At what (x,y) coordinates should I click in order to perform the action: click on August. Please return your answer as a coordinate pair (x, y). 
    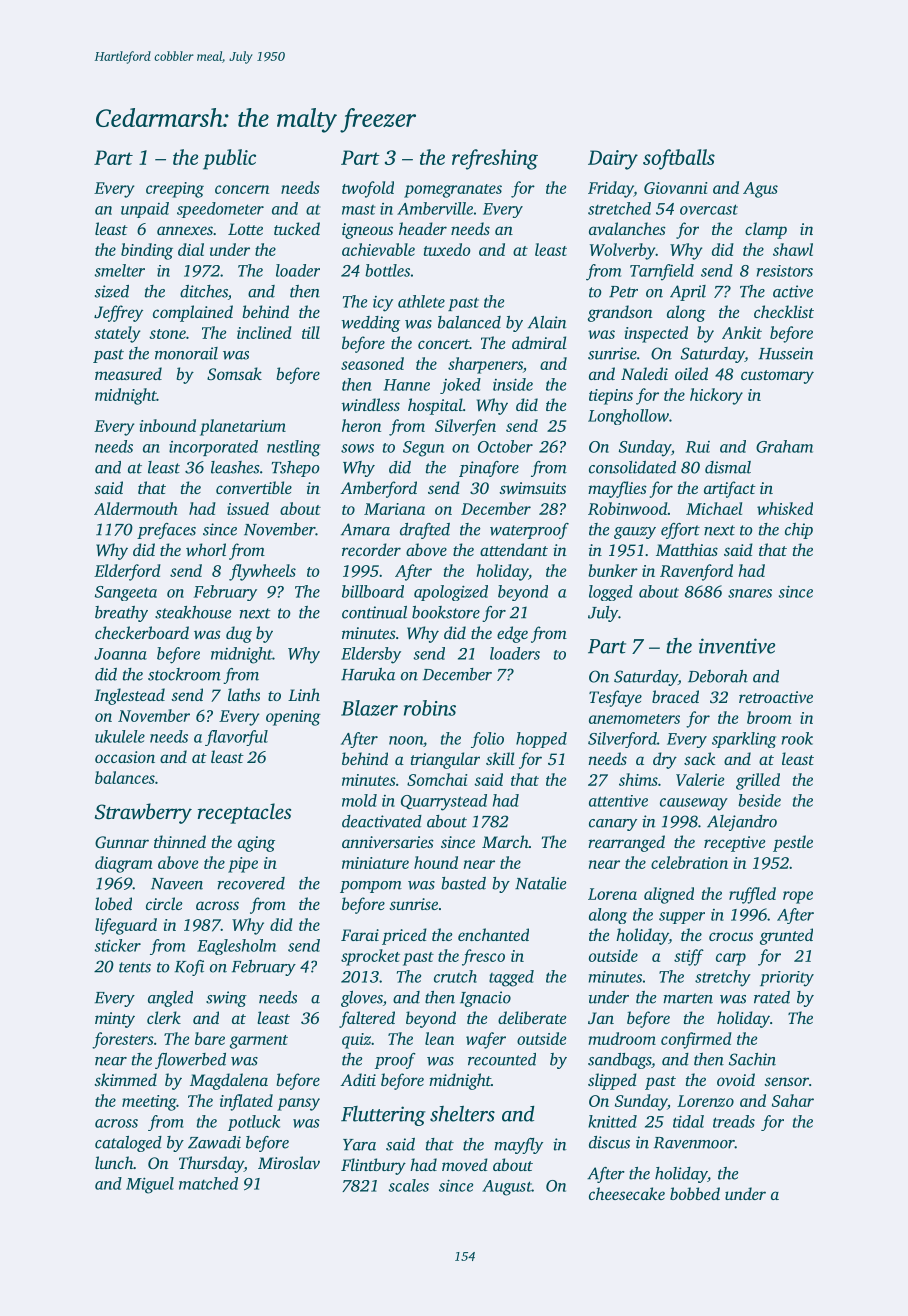
    Looking at the image, I should click on (507, 1188).
